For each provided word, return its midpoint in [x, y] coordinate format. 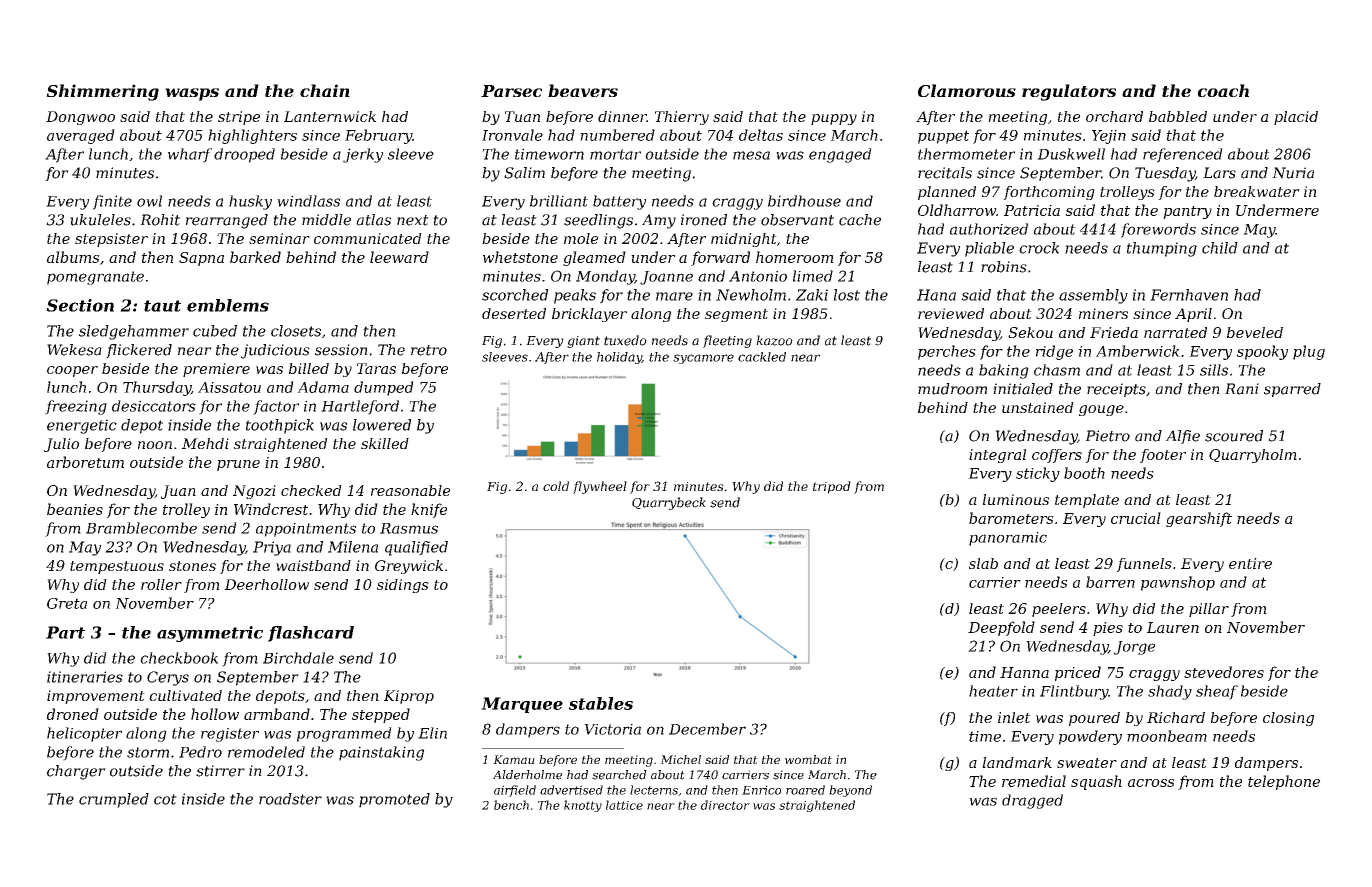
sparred [1292, 390]
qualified [416, 548]
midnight [744, 240]
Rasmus [409, 528]
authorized [989, 229]
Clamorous [967, 90]
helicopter [84, 734]
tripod [832, 487]
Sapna [201, 259]
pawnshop [1178, 583]
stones [192, 566]
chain [325, 90]
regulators [1069, 92]
